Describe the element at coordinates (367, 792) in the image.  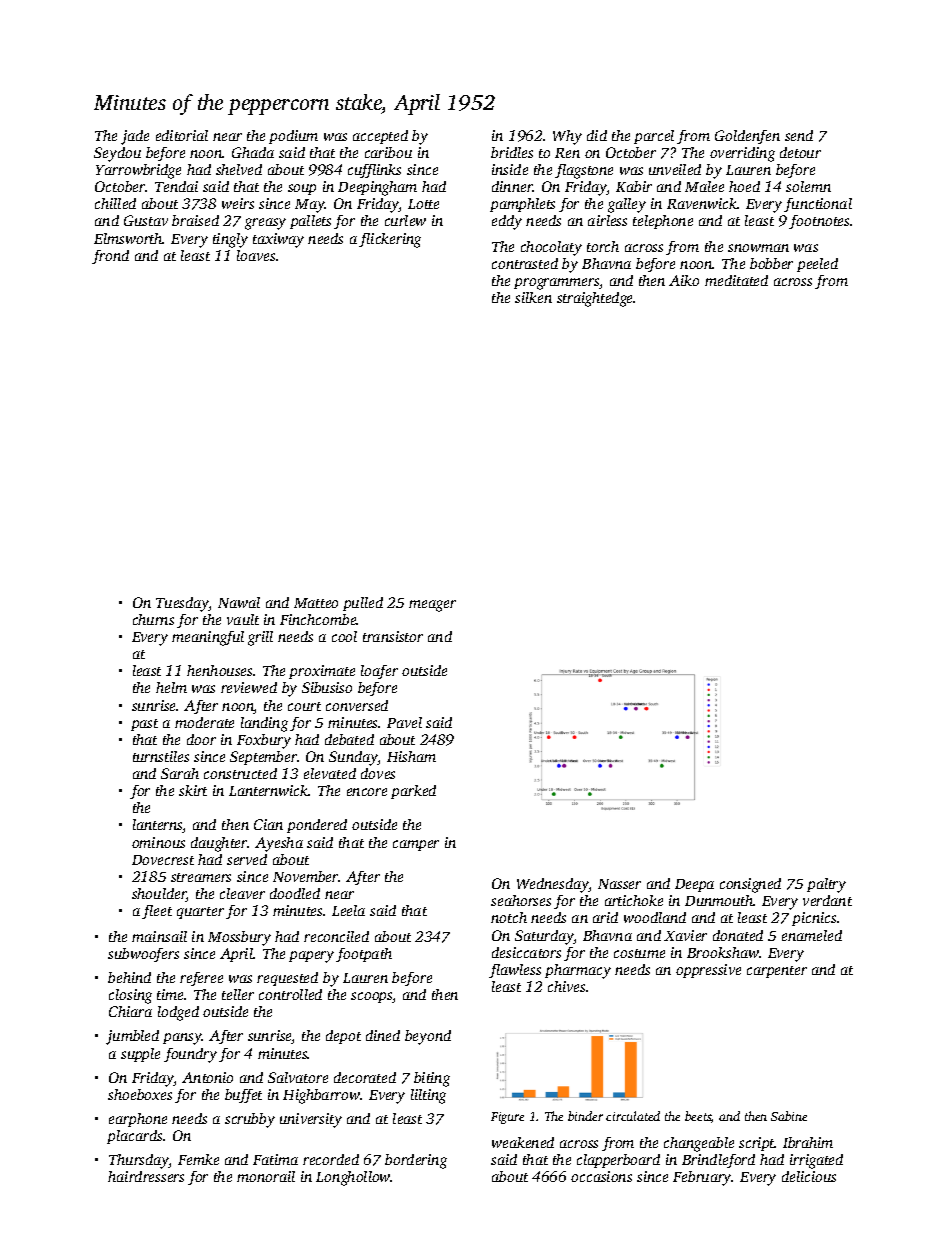
I see `encore` at that location.
